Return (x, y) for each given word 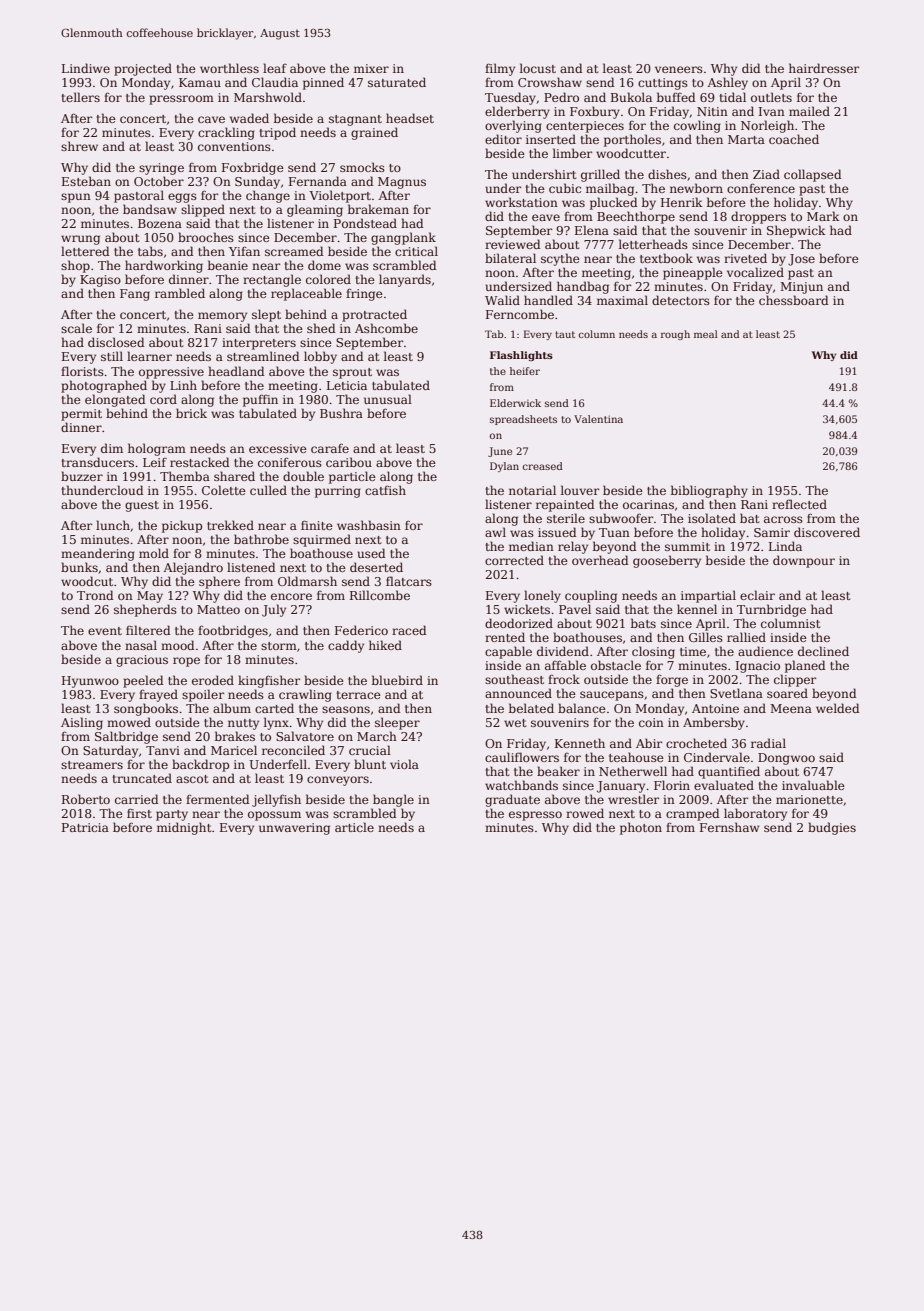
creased (542, 466)
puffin (260, 400)
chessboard (794, 300)
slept (266, 315)
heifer (525, 371)
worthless (229, 68)
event (105, 631)
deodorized (519, 623)
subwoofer (621, 518)
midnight (184, 828)
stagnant (355, 120)
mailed (809, 111)
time (693, 651)
